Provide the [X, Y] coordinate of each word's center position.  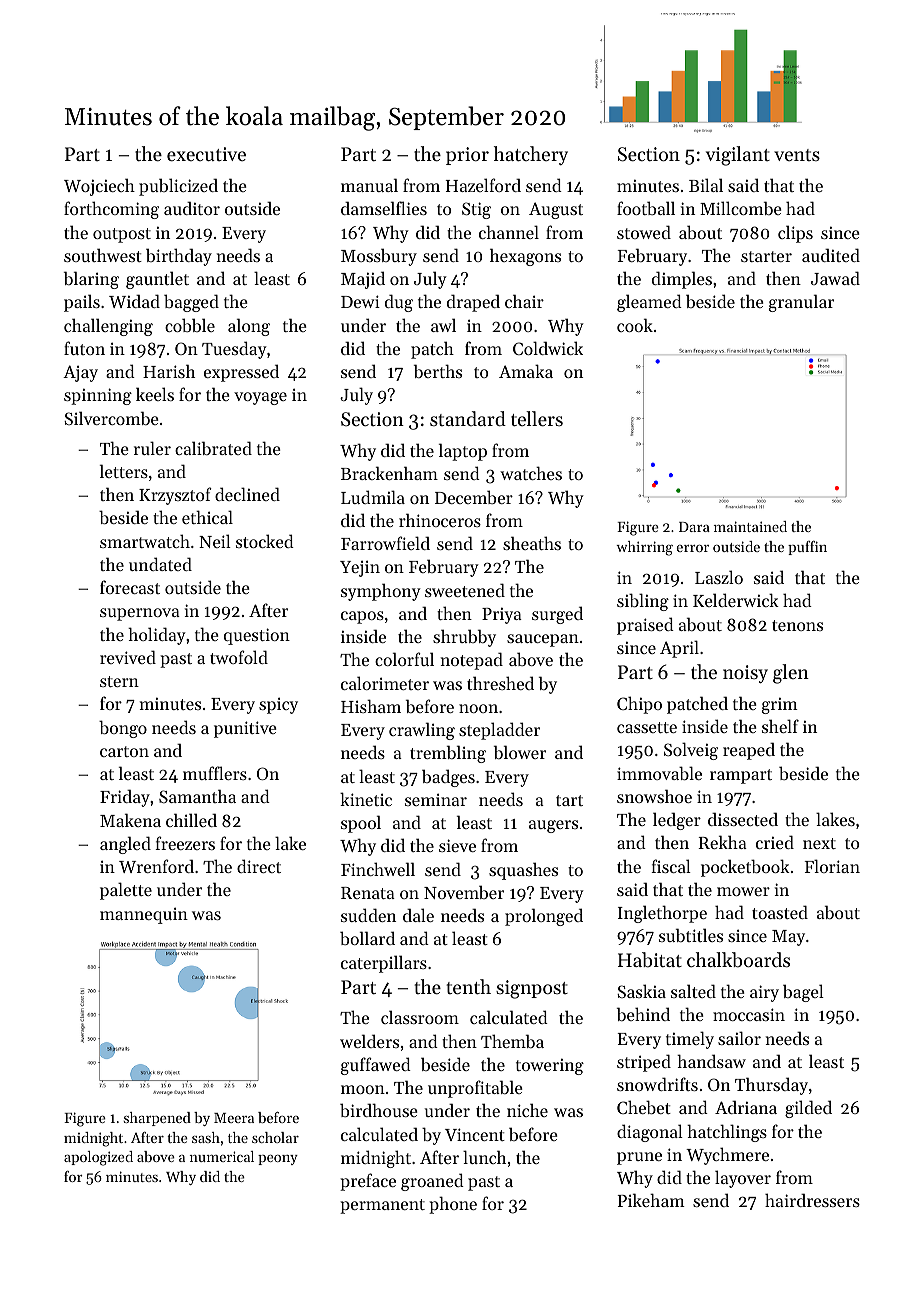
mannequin [144, 915]
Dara [694, 527]
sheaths [532, 543]
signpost [532, 989]
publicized [178, 187]
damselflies [384, 208]
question [257, 636]
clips [795, 234]
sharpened [157, 1119]
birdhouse [379, 1110]
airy [764, 993]
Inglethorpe [662, 914]
